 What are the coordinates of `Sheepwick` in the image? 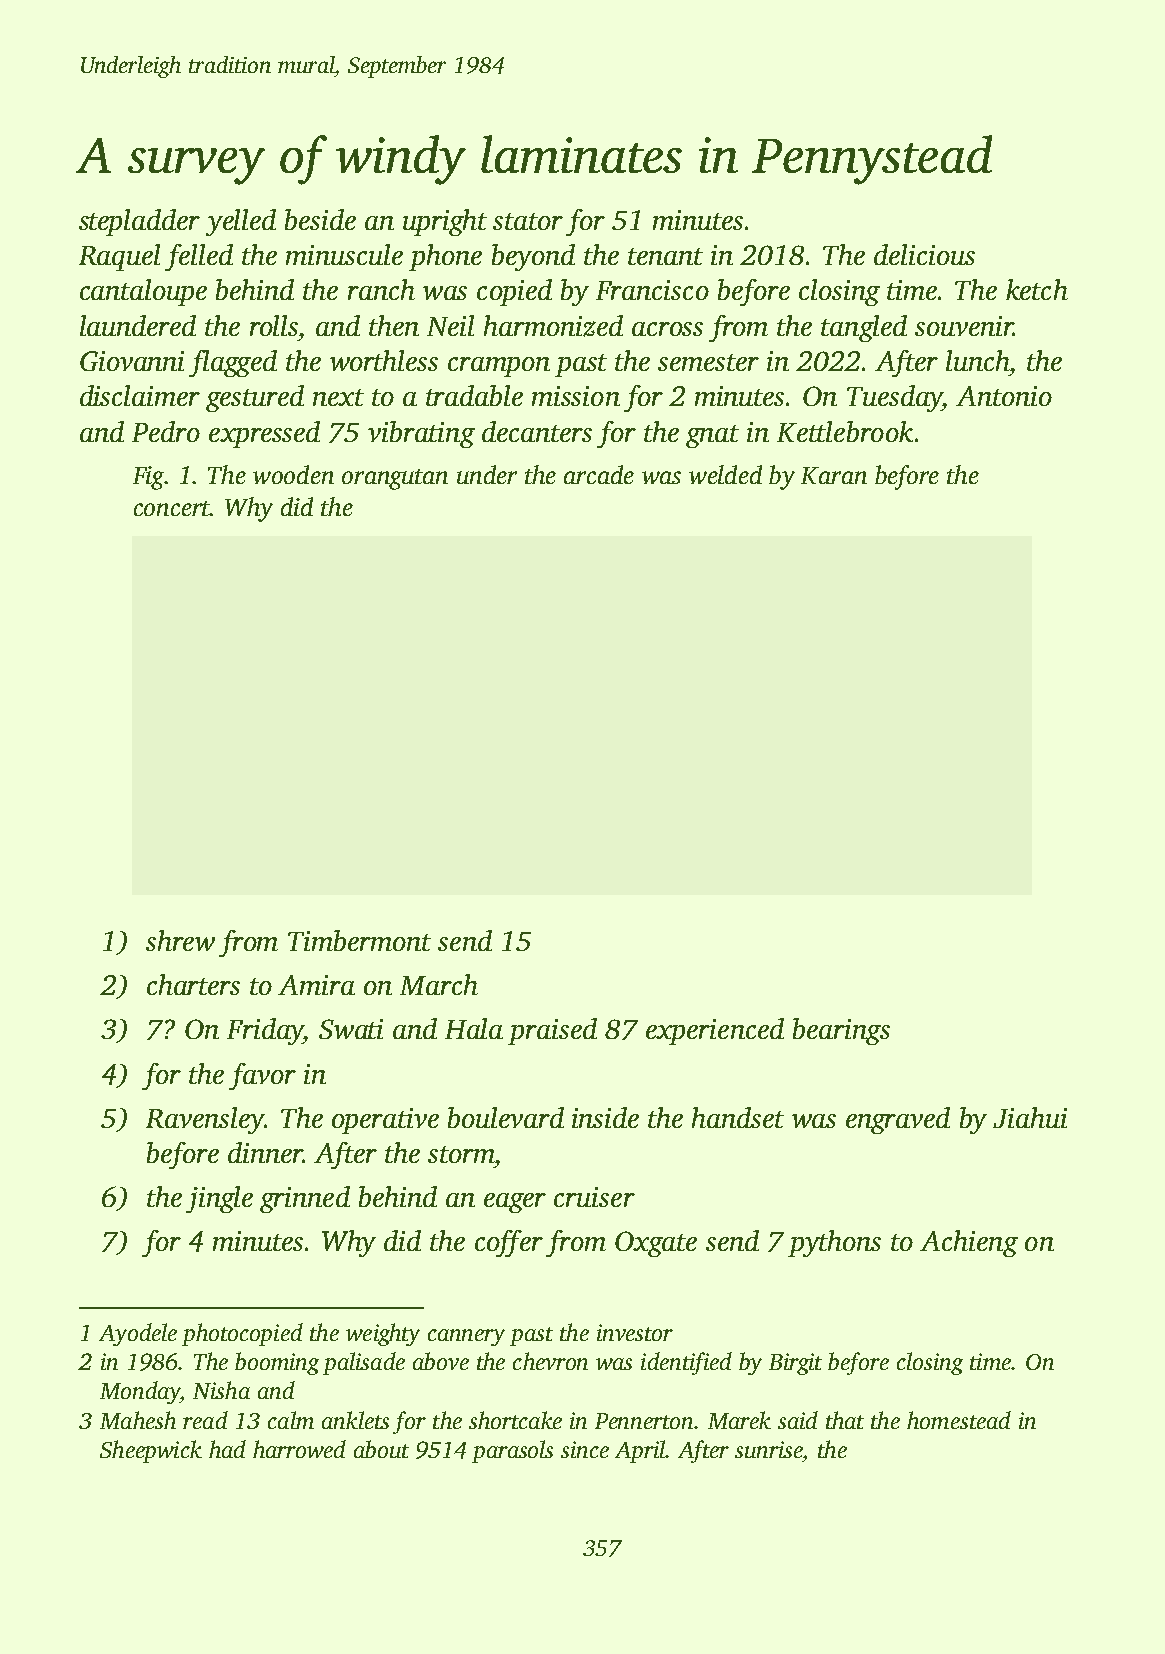 It's located at (151, 1451).
